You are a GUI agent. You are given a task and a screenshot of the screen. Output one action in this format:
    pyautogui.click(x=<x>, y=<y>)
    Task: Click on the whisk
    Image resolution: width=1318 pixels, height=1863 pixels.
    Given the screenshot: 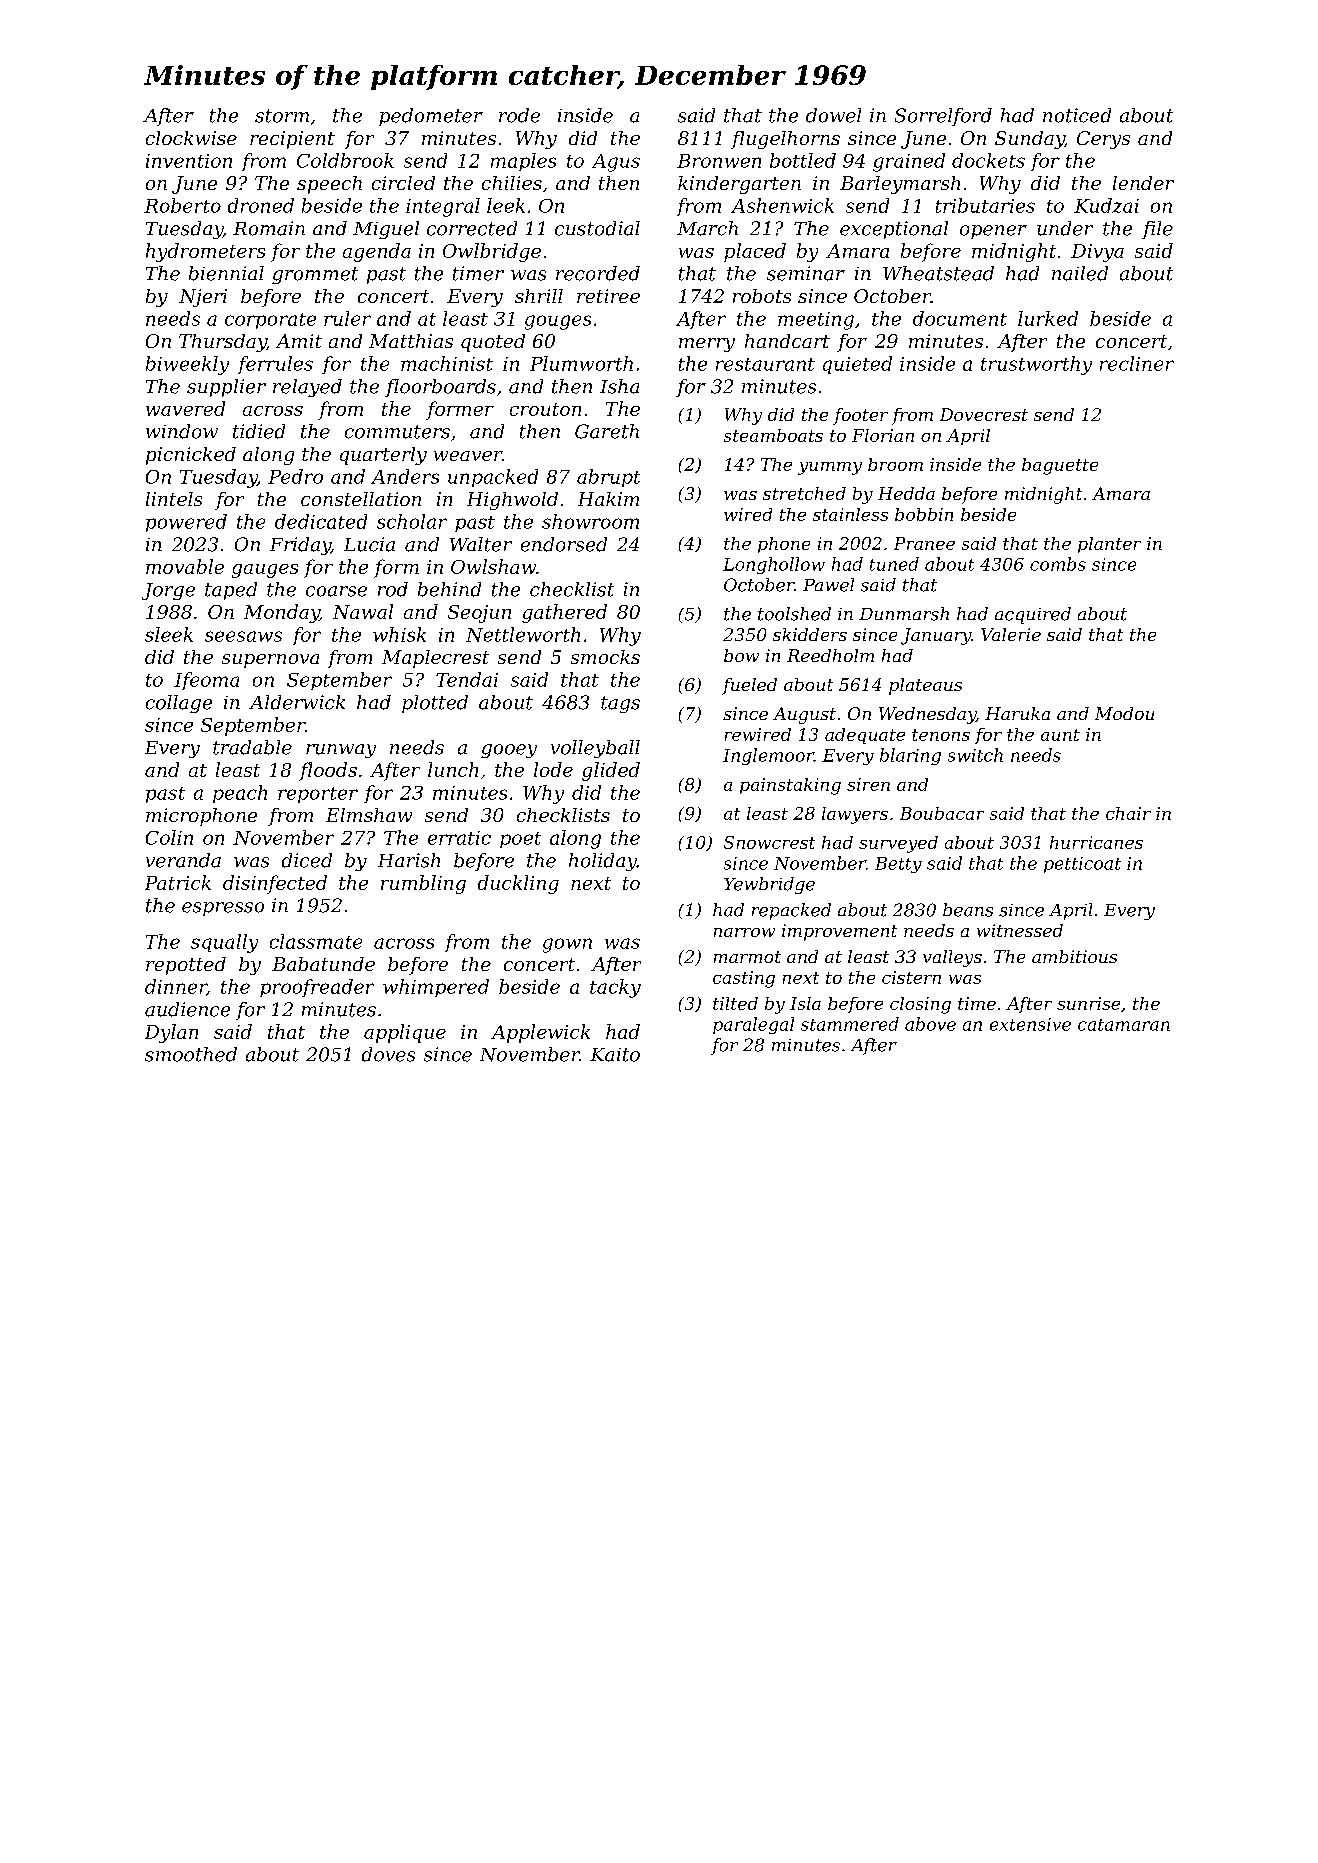 What is the action you would take?
    pyautogui.click(x=399, y=634)
